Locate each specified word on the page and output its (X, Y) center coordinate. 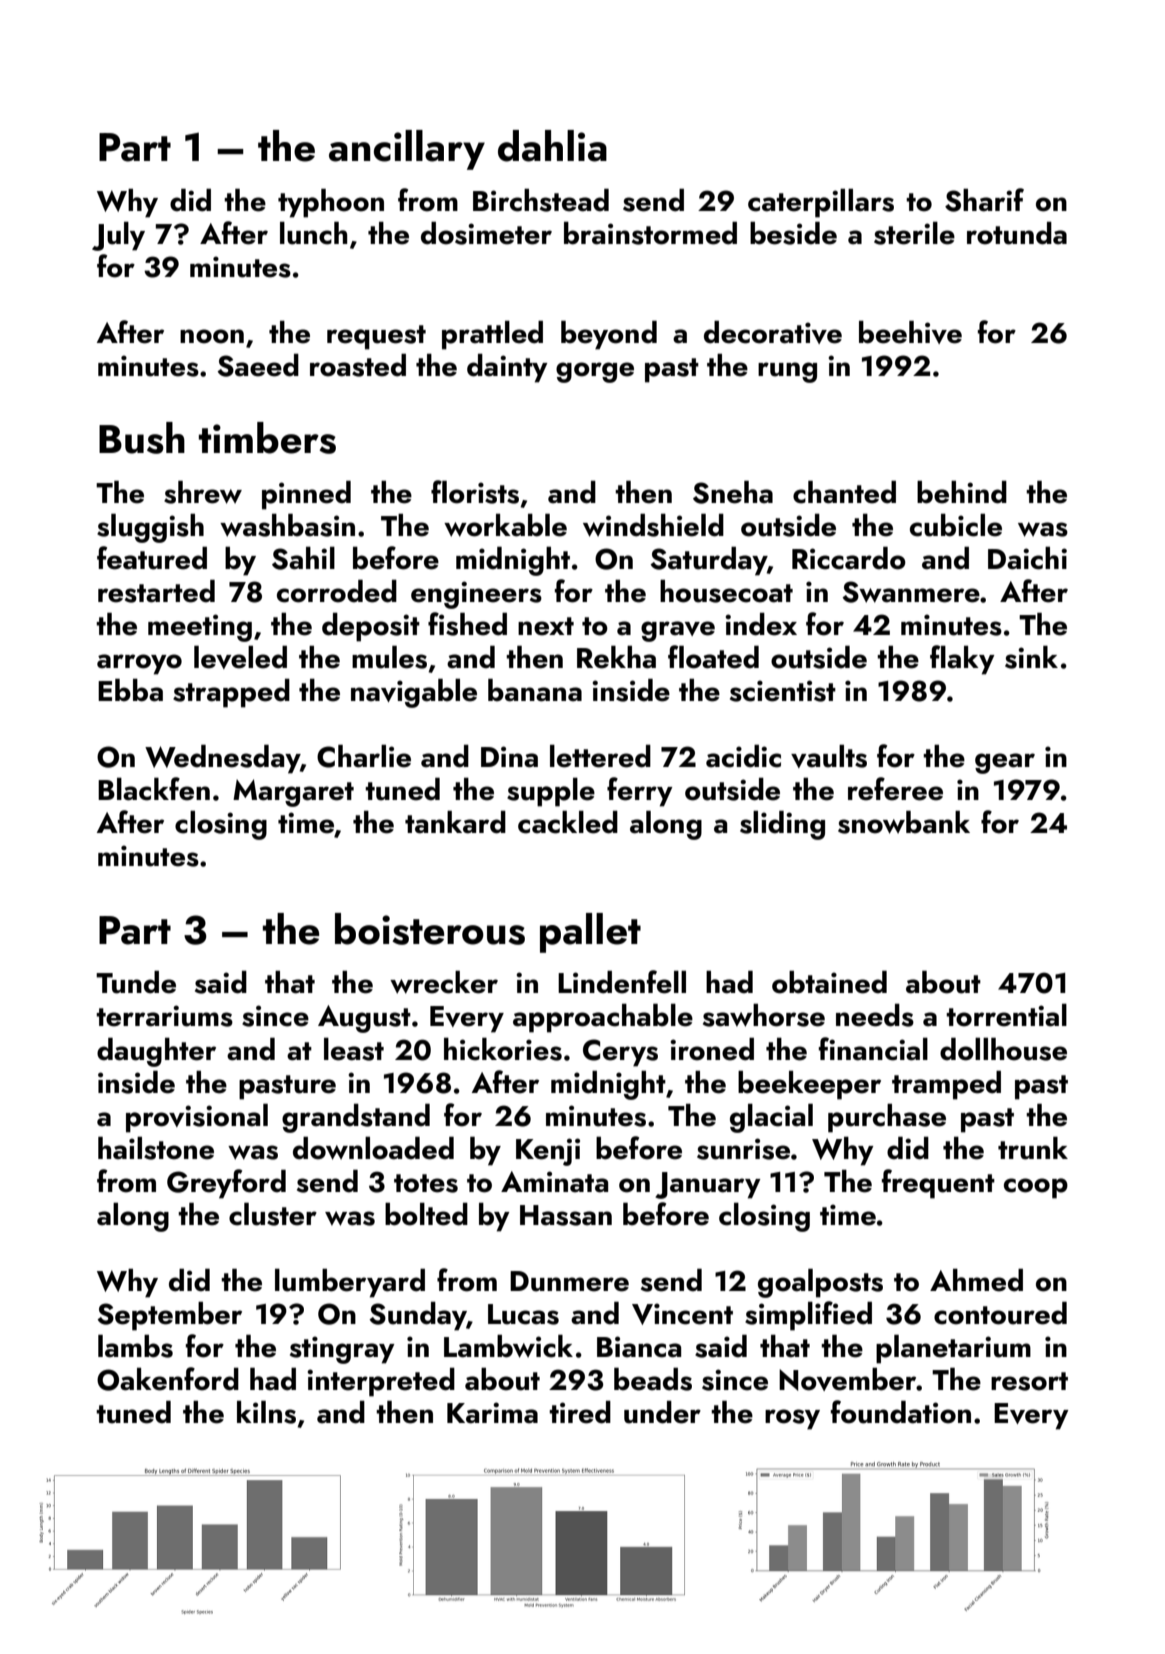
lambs (135, 1346)
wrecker (444, 982)
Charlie (364, 756)
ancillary (407, 150)
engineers (476, 595)
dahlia (552, 146)
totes (426, 1183)
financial (873, 1049)
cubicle (956, 525)
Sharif (984, 200)
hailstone (156, 1148)
